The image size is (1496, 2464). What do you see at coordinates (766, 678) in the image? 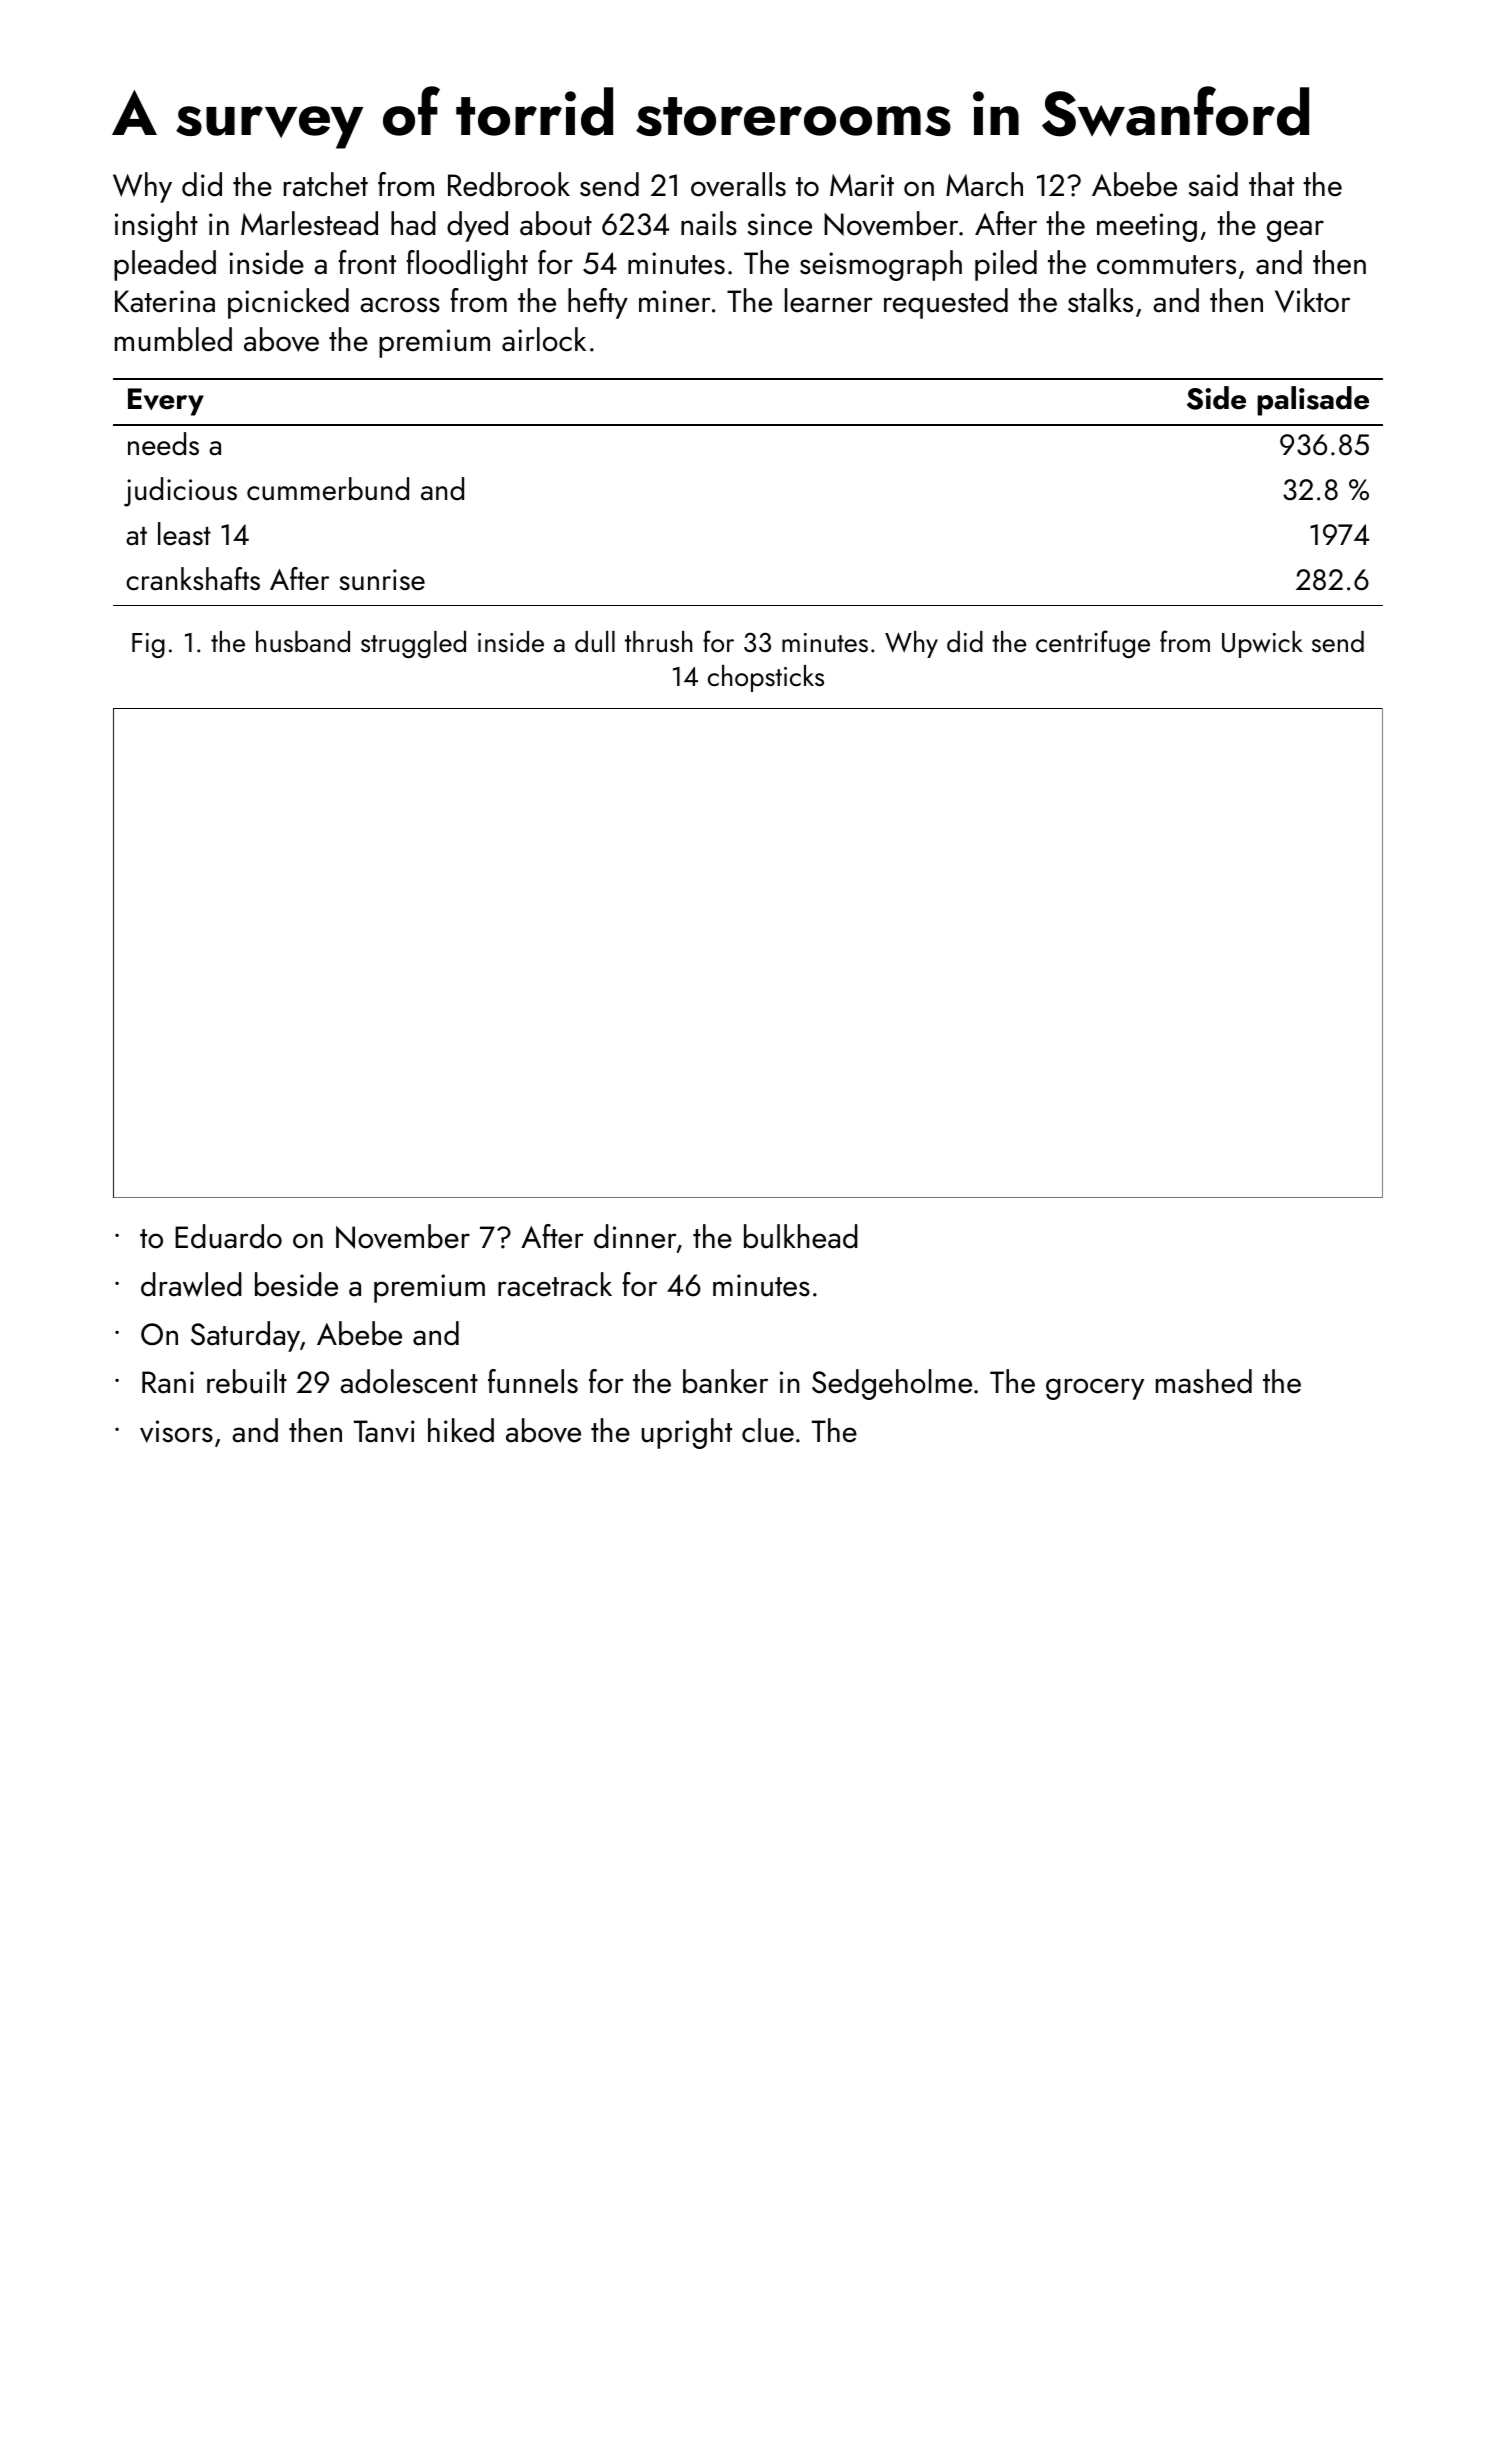
I see `chopsticks` at bounding box center [766, 678].
